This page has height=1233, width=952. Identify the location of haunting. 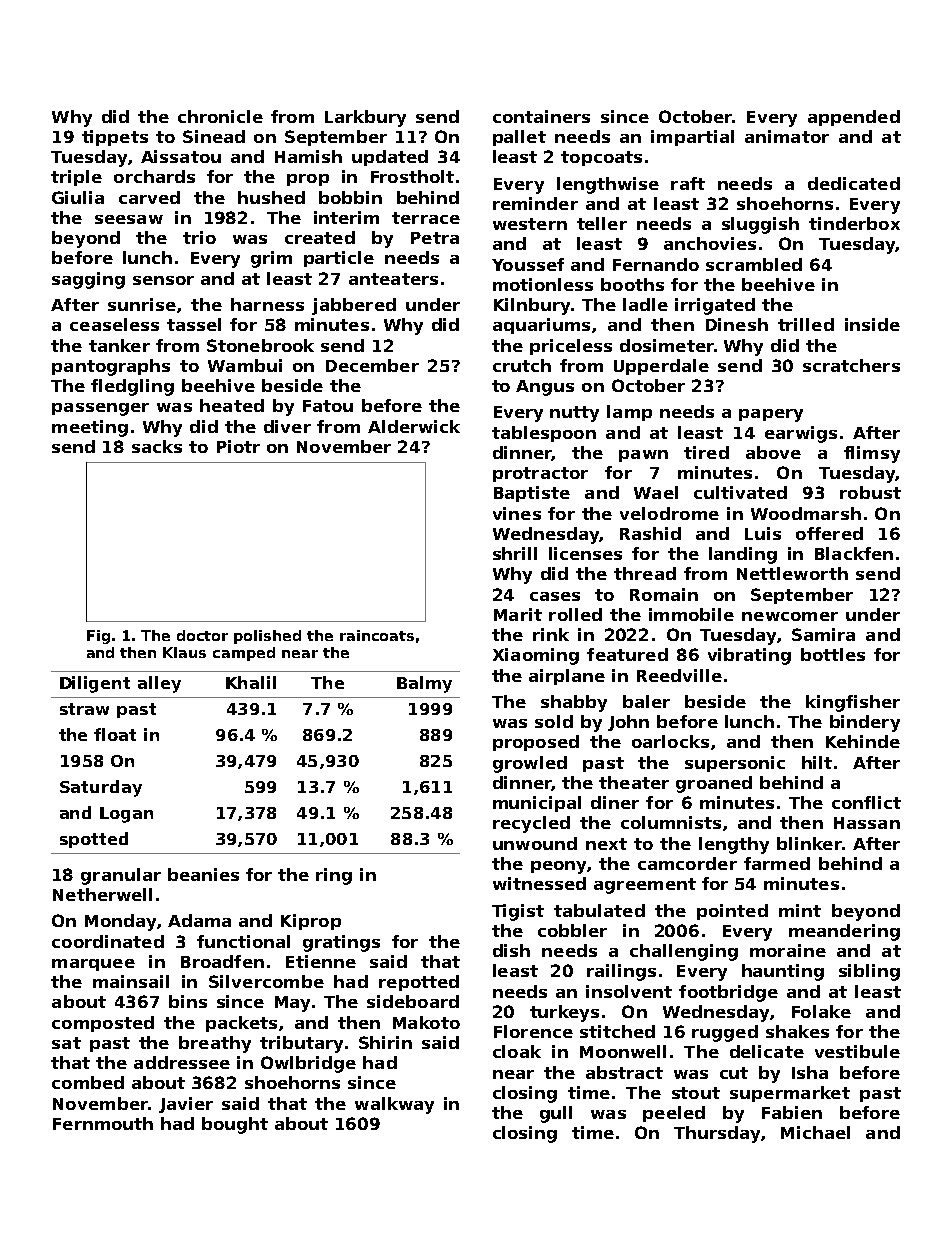
(783, 972).
